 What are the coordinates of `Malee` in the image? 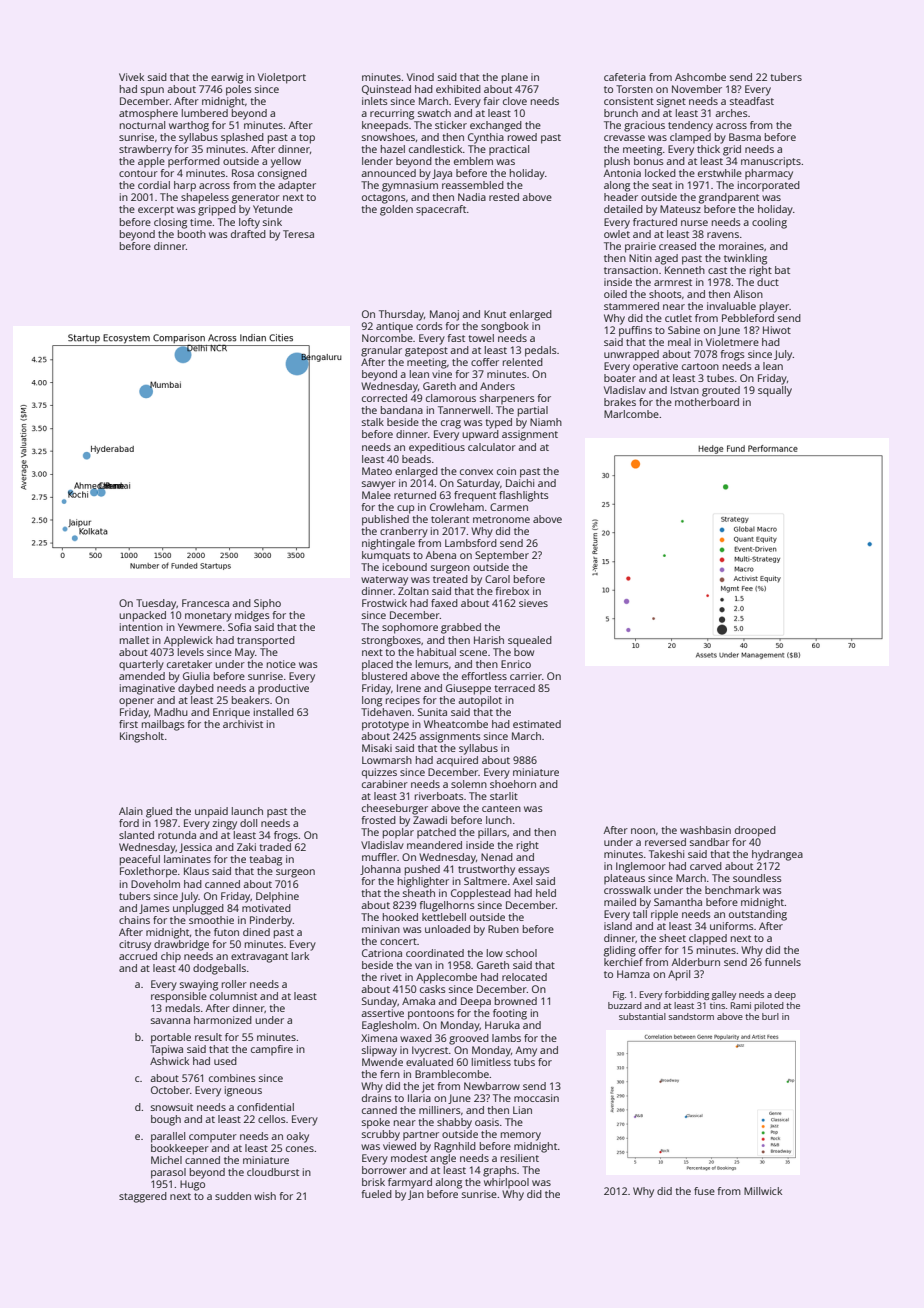 It's located at (376, 495).
